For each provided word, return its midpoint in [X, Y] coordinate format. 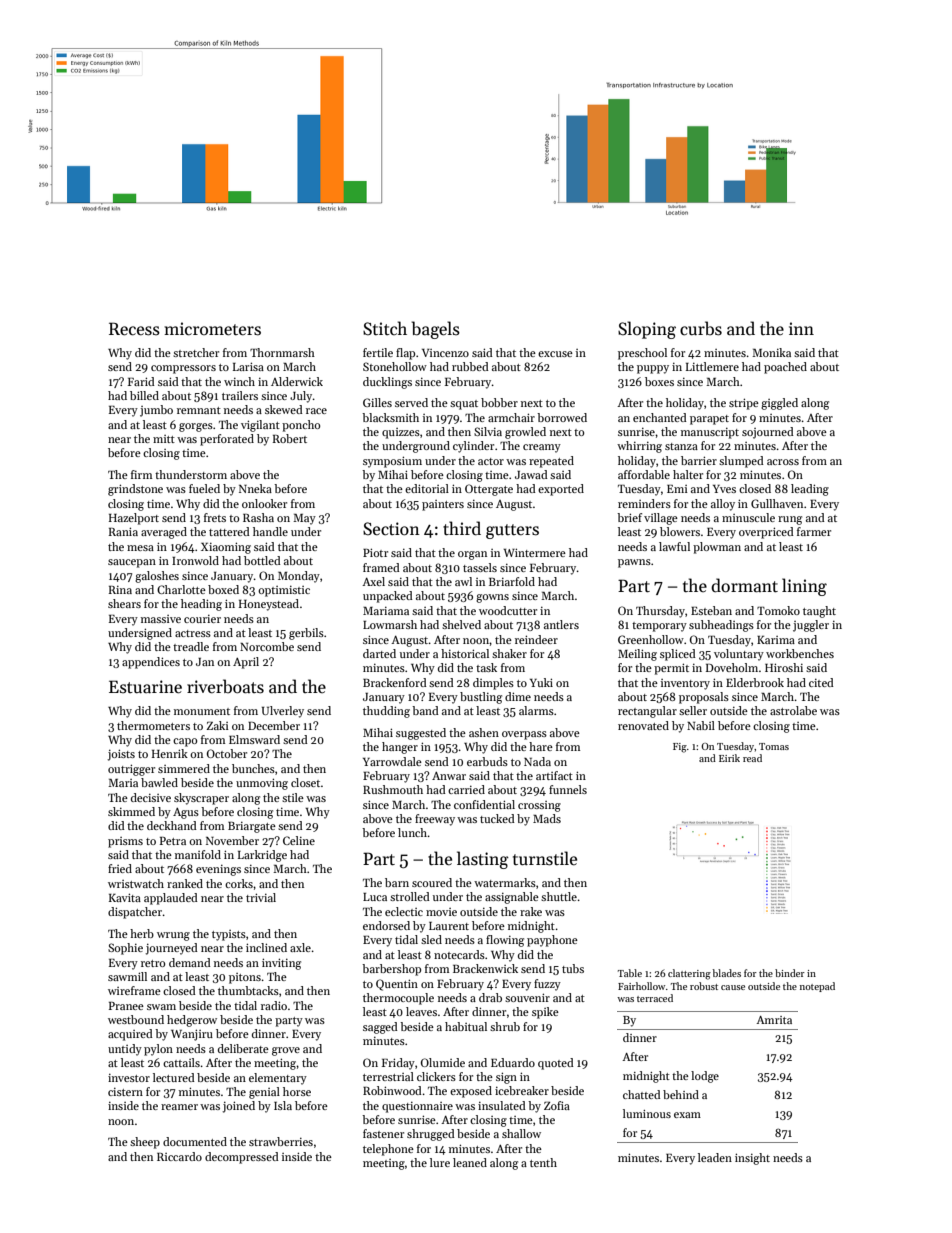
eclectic [404, 911]
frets [215, 517]
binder [790, 973]
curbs [701, 328]
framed [381, 567]
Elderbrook [755, 682]
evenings [218, 870]
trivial [261, 897]
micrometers [212, 329]
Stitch [385, 328]
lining [804, 587]
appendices [151, 663]
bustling [481, 698]
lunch [413, 832]
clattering [689, 974]
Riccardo [179, 1156]
